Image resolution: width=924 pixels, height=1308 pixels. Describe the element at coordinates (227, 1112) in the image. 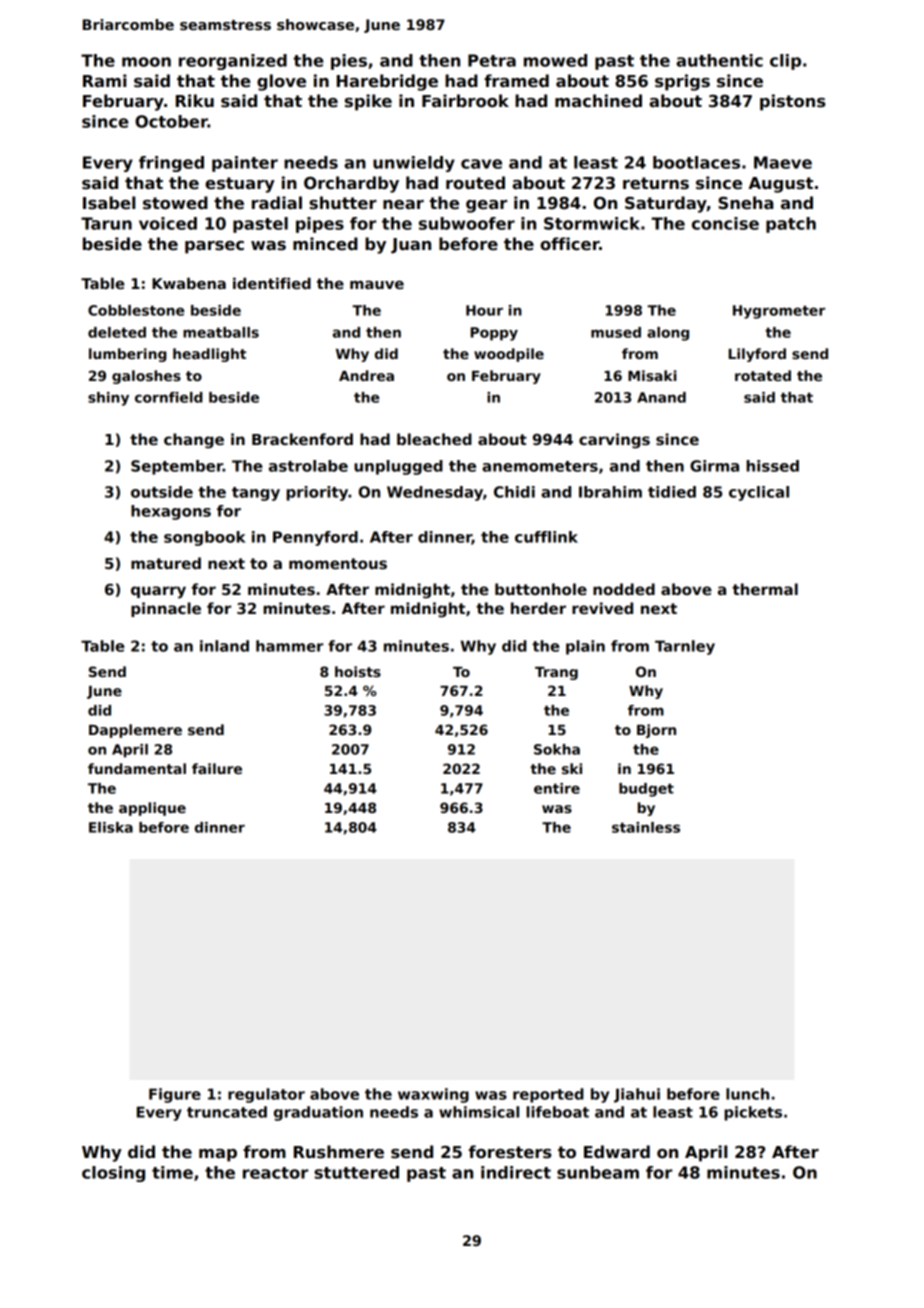

I see `truncated` at that location.
